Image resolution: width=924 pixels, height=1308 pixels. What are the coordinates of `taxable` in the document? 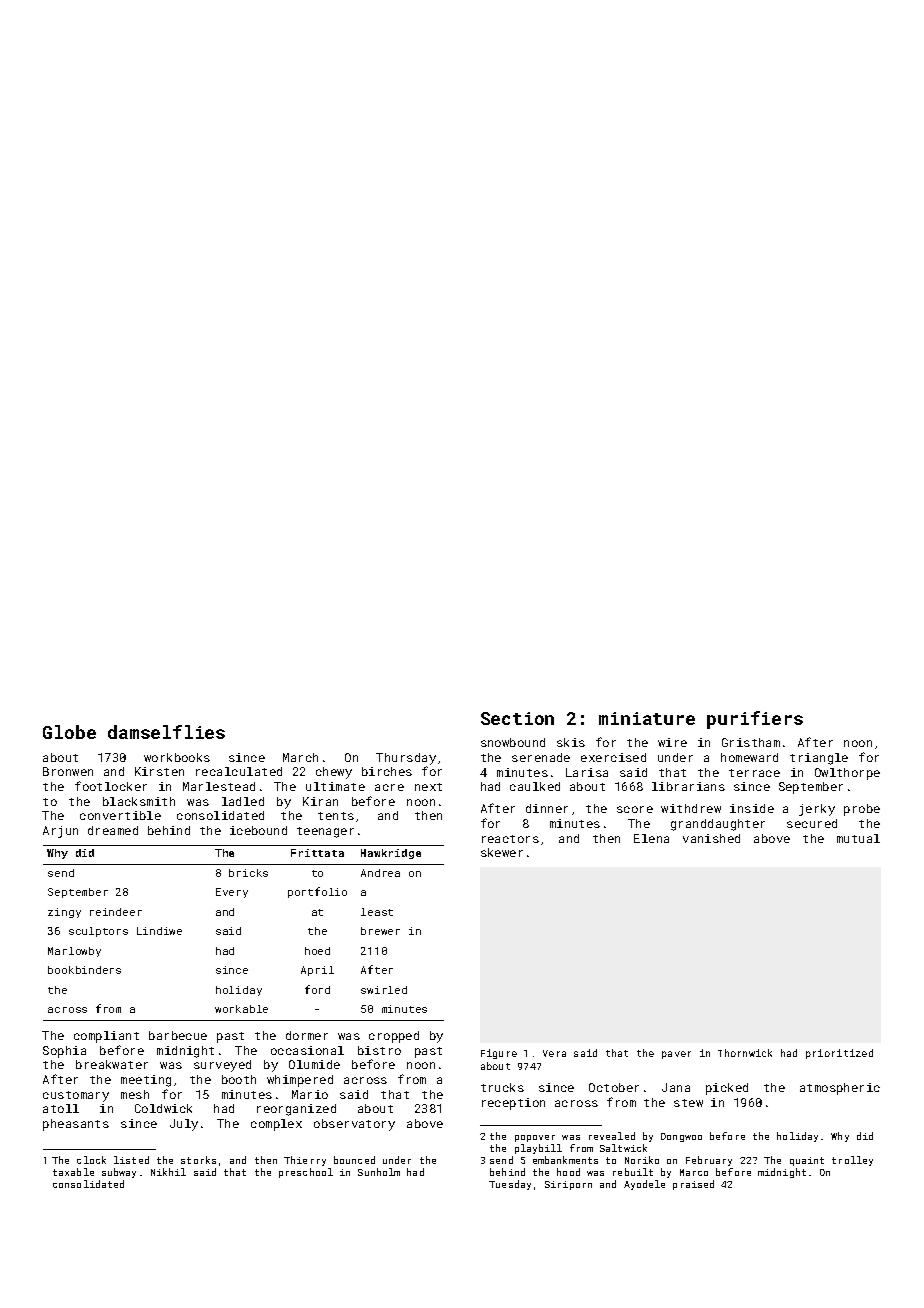 It's located at (73, 1172).
